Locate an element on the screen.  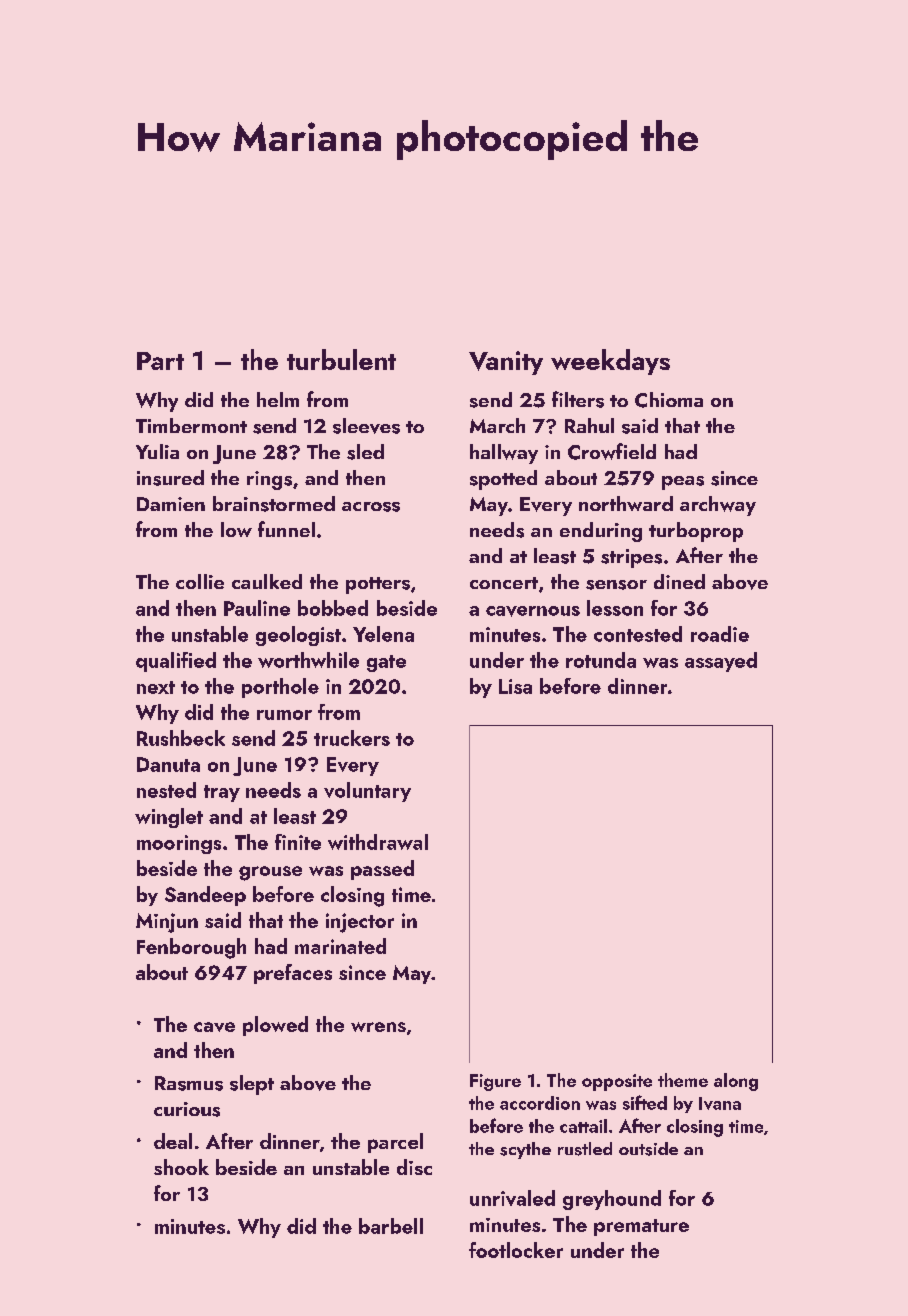
turbulent is located at coordinates (341, 359).
